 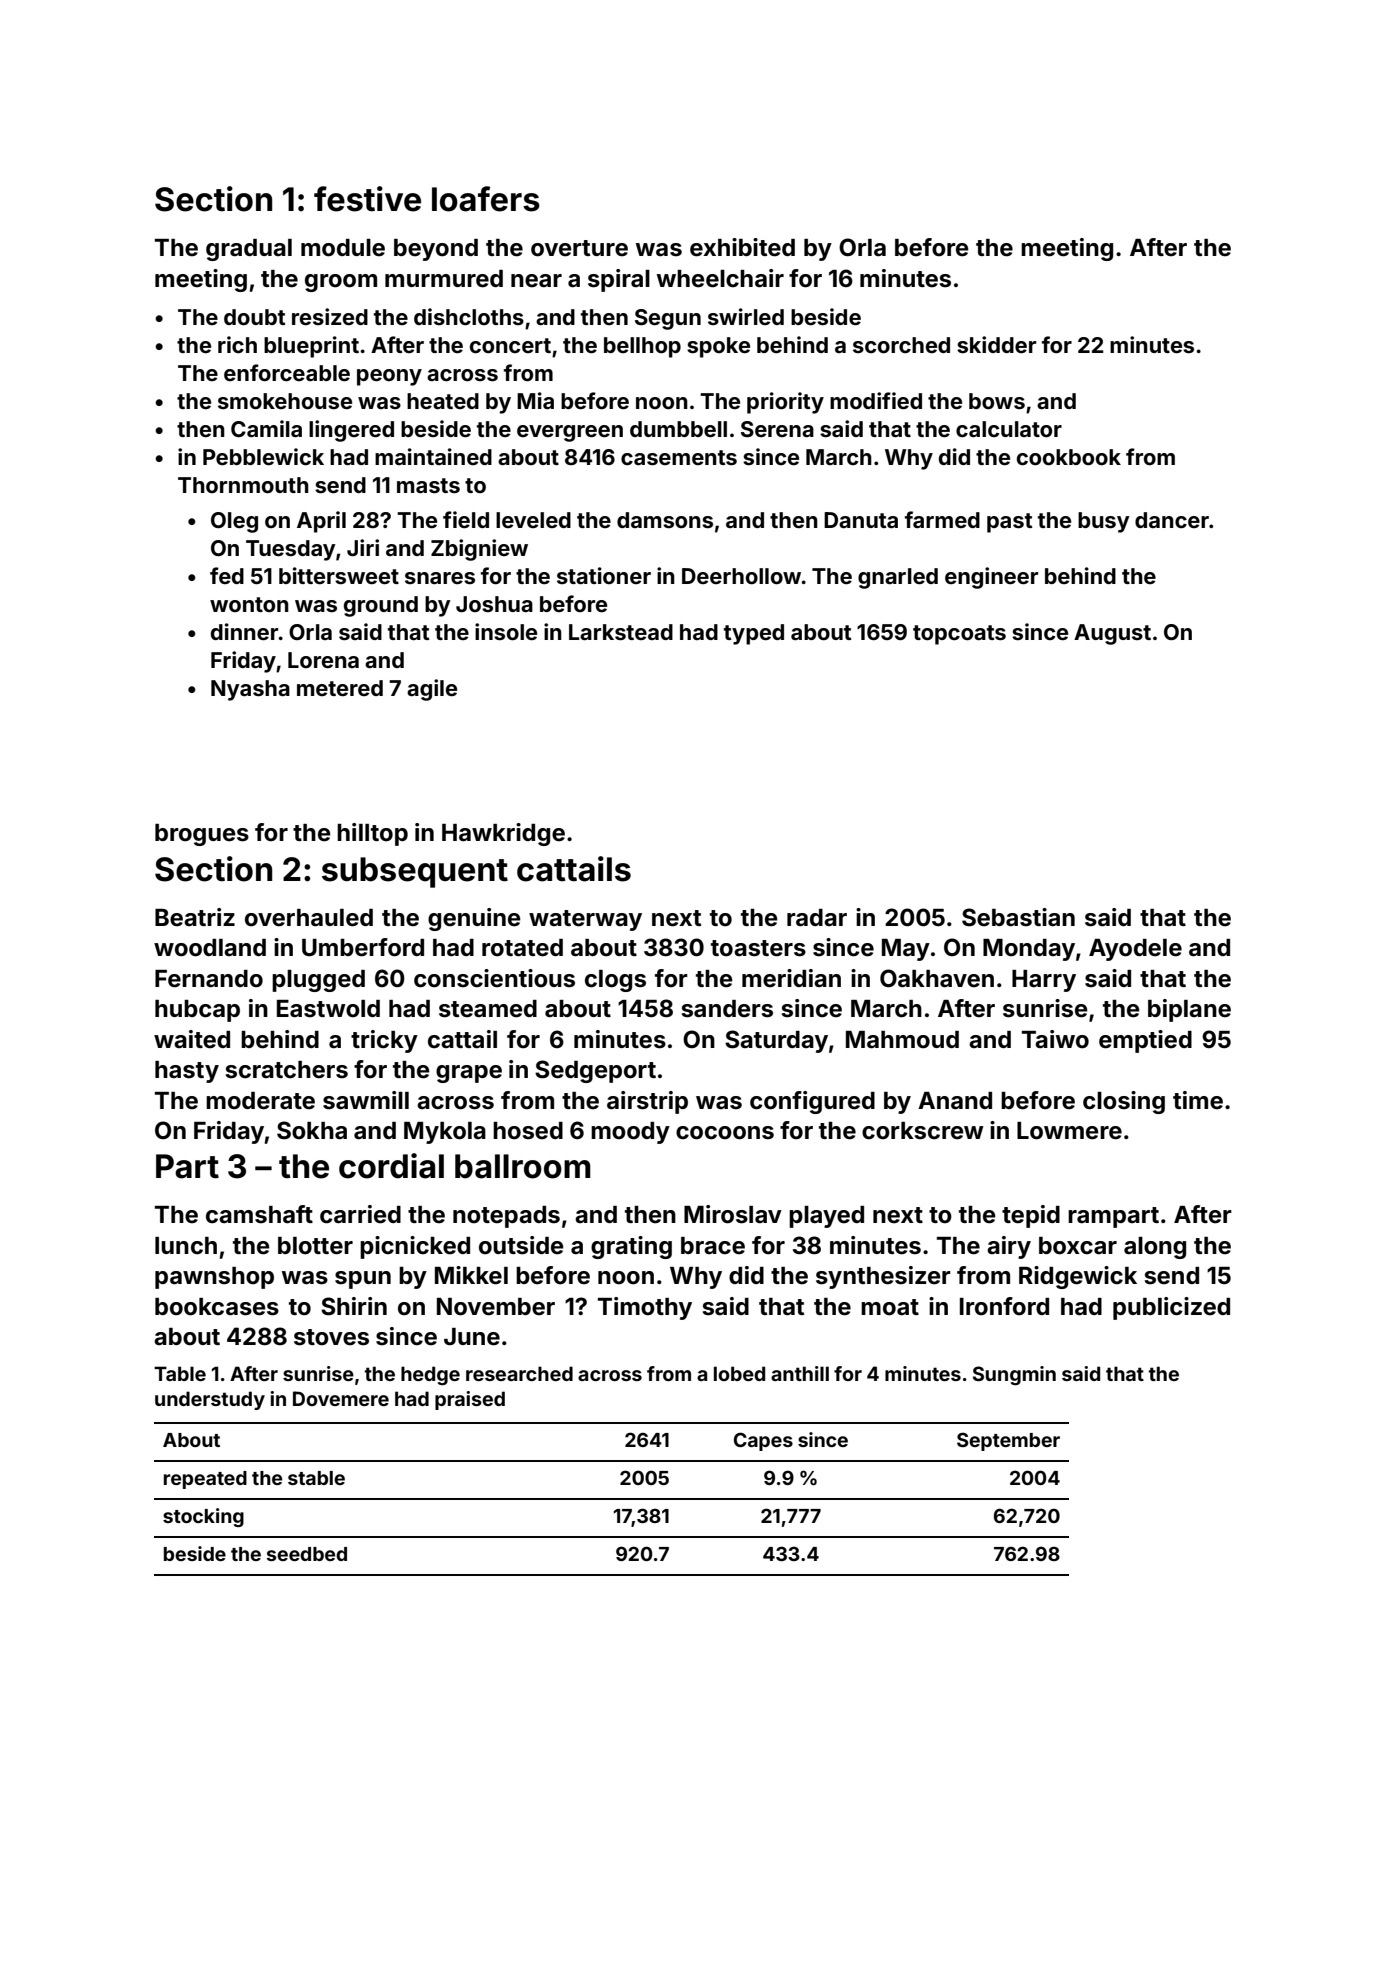 What do you see at coordinates (1112, 634) in the screenshot?
I see `August` at bounding box center [1112, 634].
